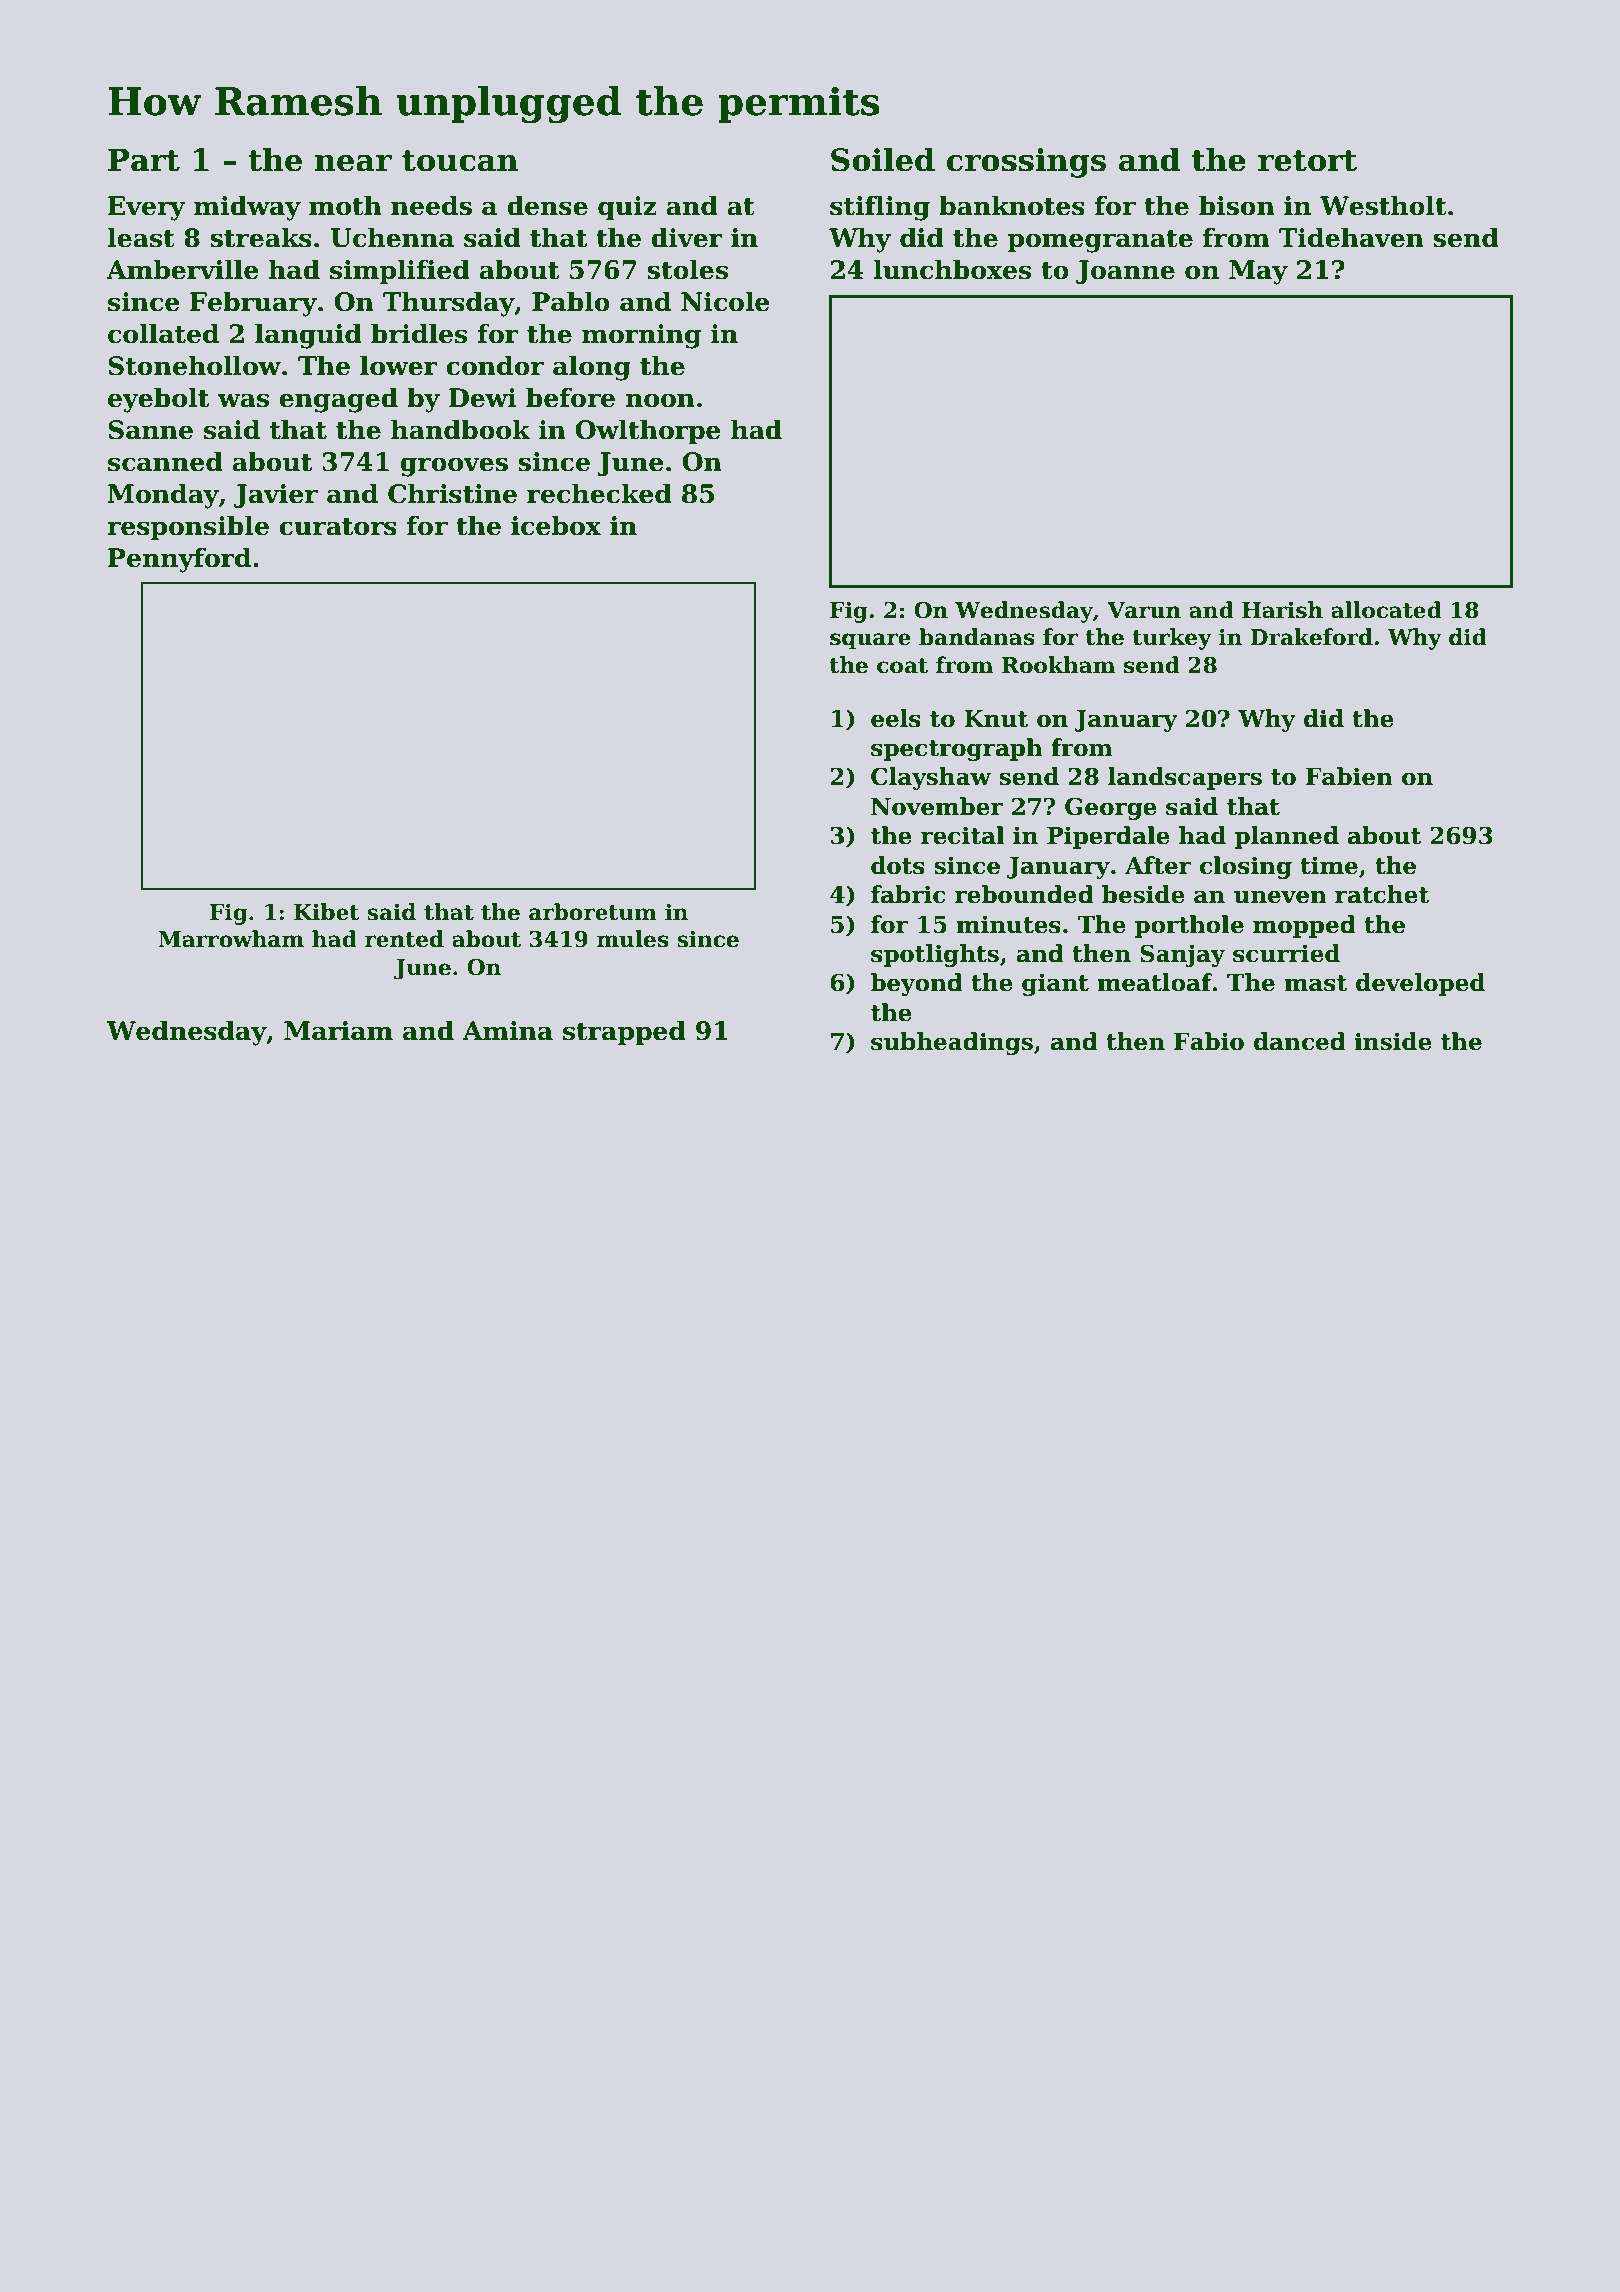 This document has width=1620, height=2292. I want to click on streaks, so click(261, 237).
